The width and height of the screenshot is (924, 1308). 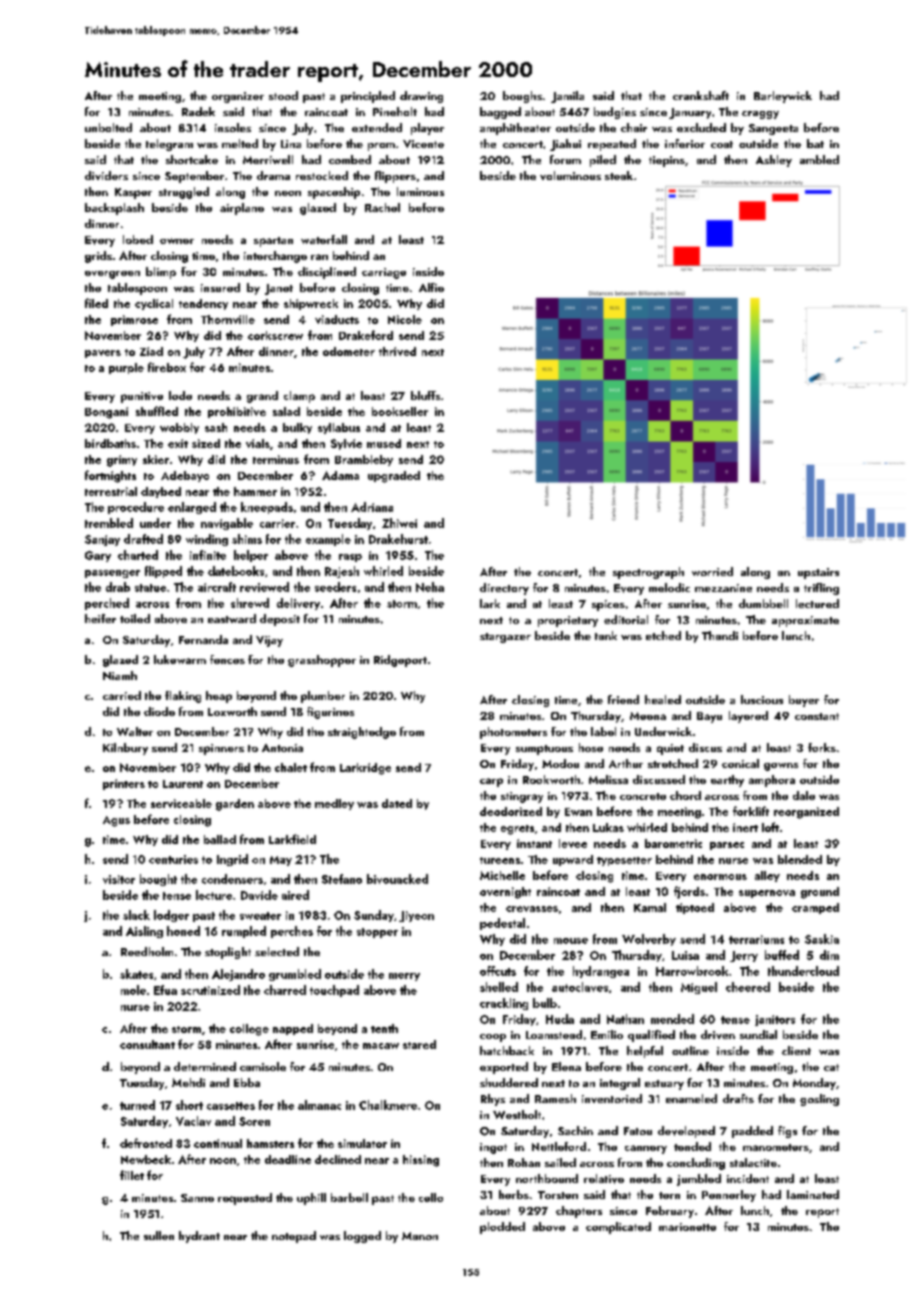 I want to click on slack, so click(x=136, y=915).
